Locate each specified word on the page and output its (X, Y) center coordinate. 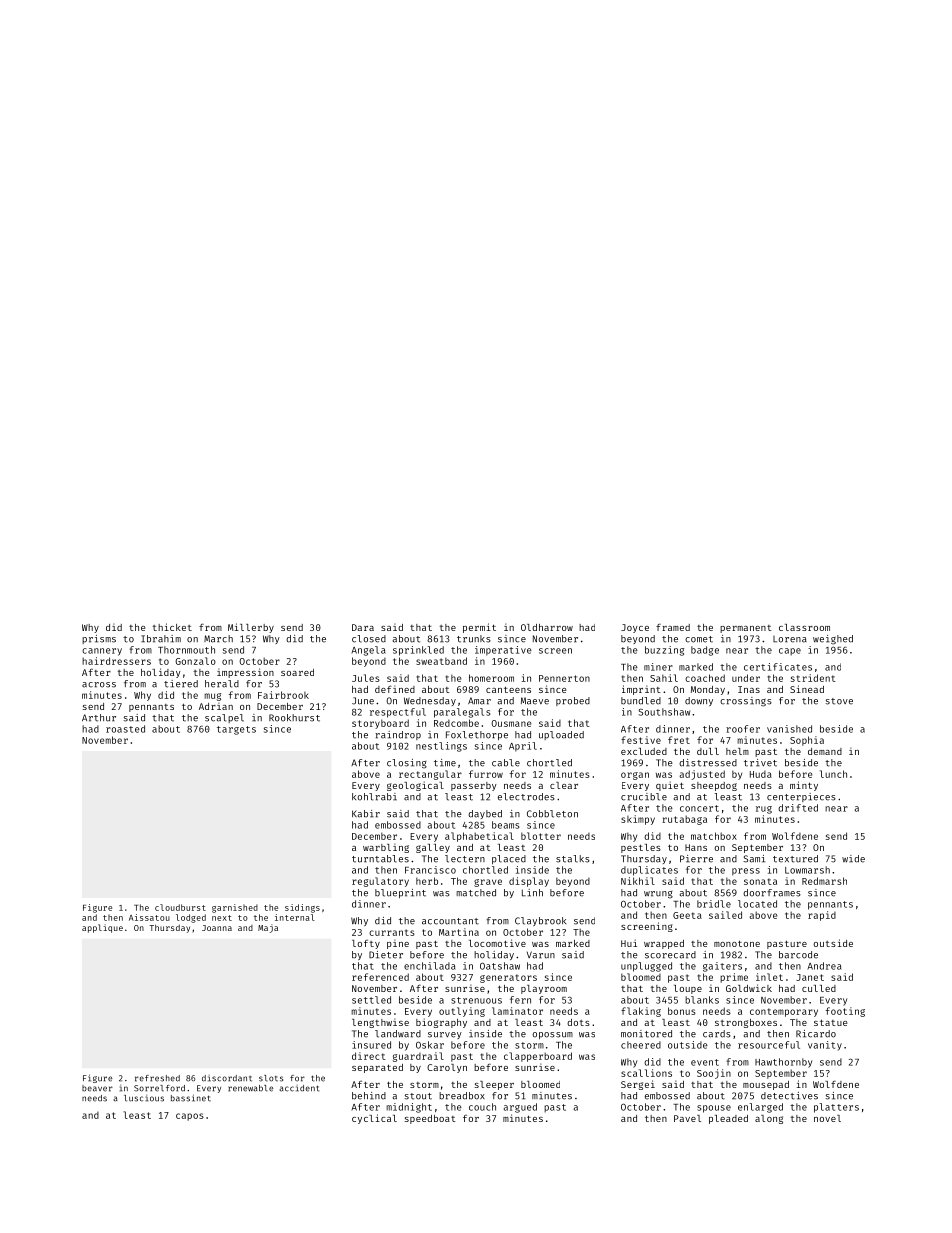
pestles (641, 848)
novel (827, 1118)
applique (102, 928)
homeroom (491, 678)
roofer (743, 729)
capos (190, 1117)
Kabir (366, 814)
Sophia (807, 741)
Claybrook (540, 921)
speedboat (430, 1119)
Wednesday (430, 701)
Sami (754, 859)
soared (297, 672)
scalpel (224, 718)
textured (795, 859)
